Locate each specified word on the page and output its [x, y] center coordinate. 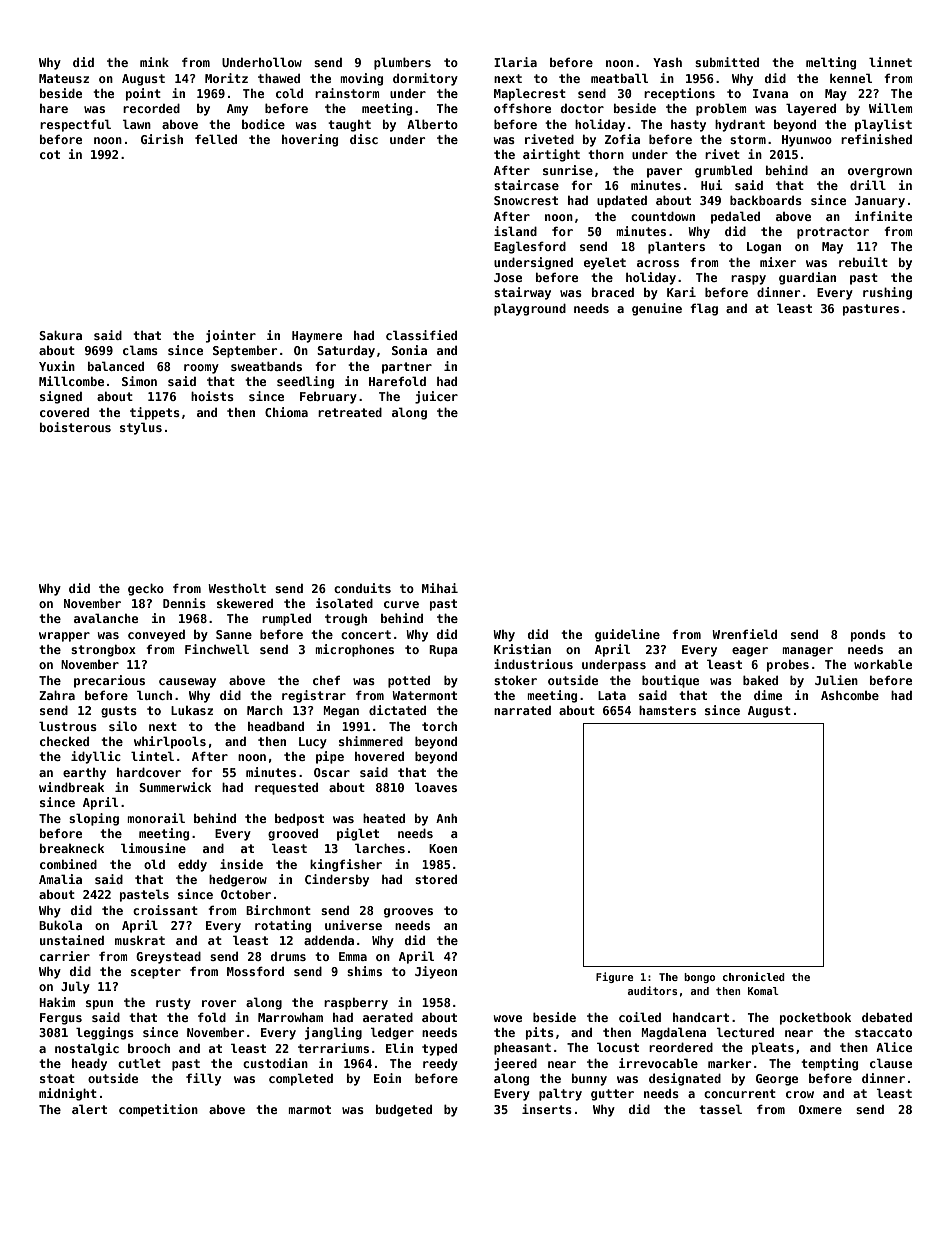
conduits [362, 588]
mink [154, 62]
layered [811, 109]
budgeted [404, 1111]
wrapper [64, 637]
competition [158, 1110]
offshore [522, 108]
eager [750, 652]
